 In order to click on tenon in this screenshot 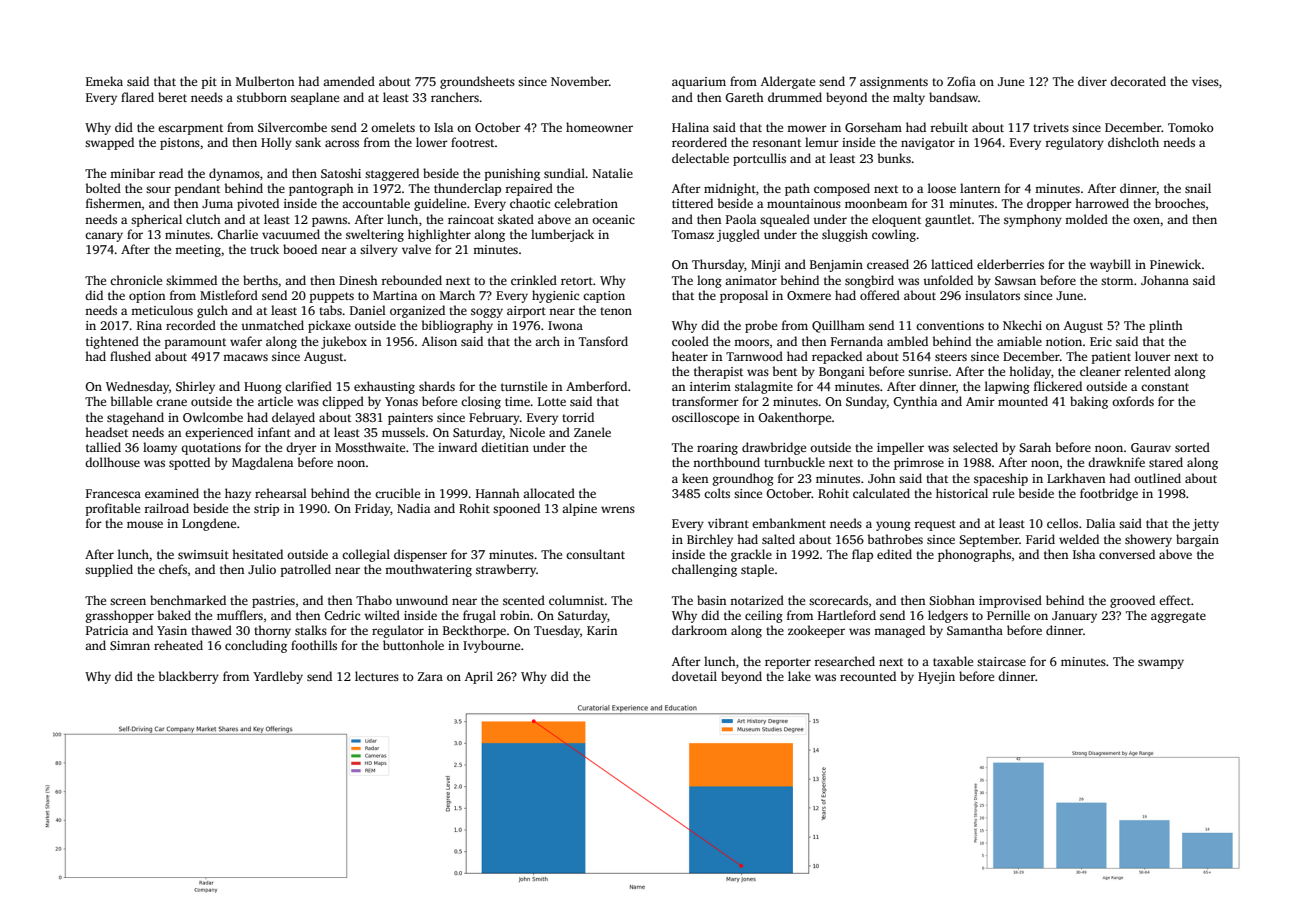, I will do `click(616, 311)`.
